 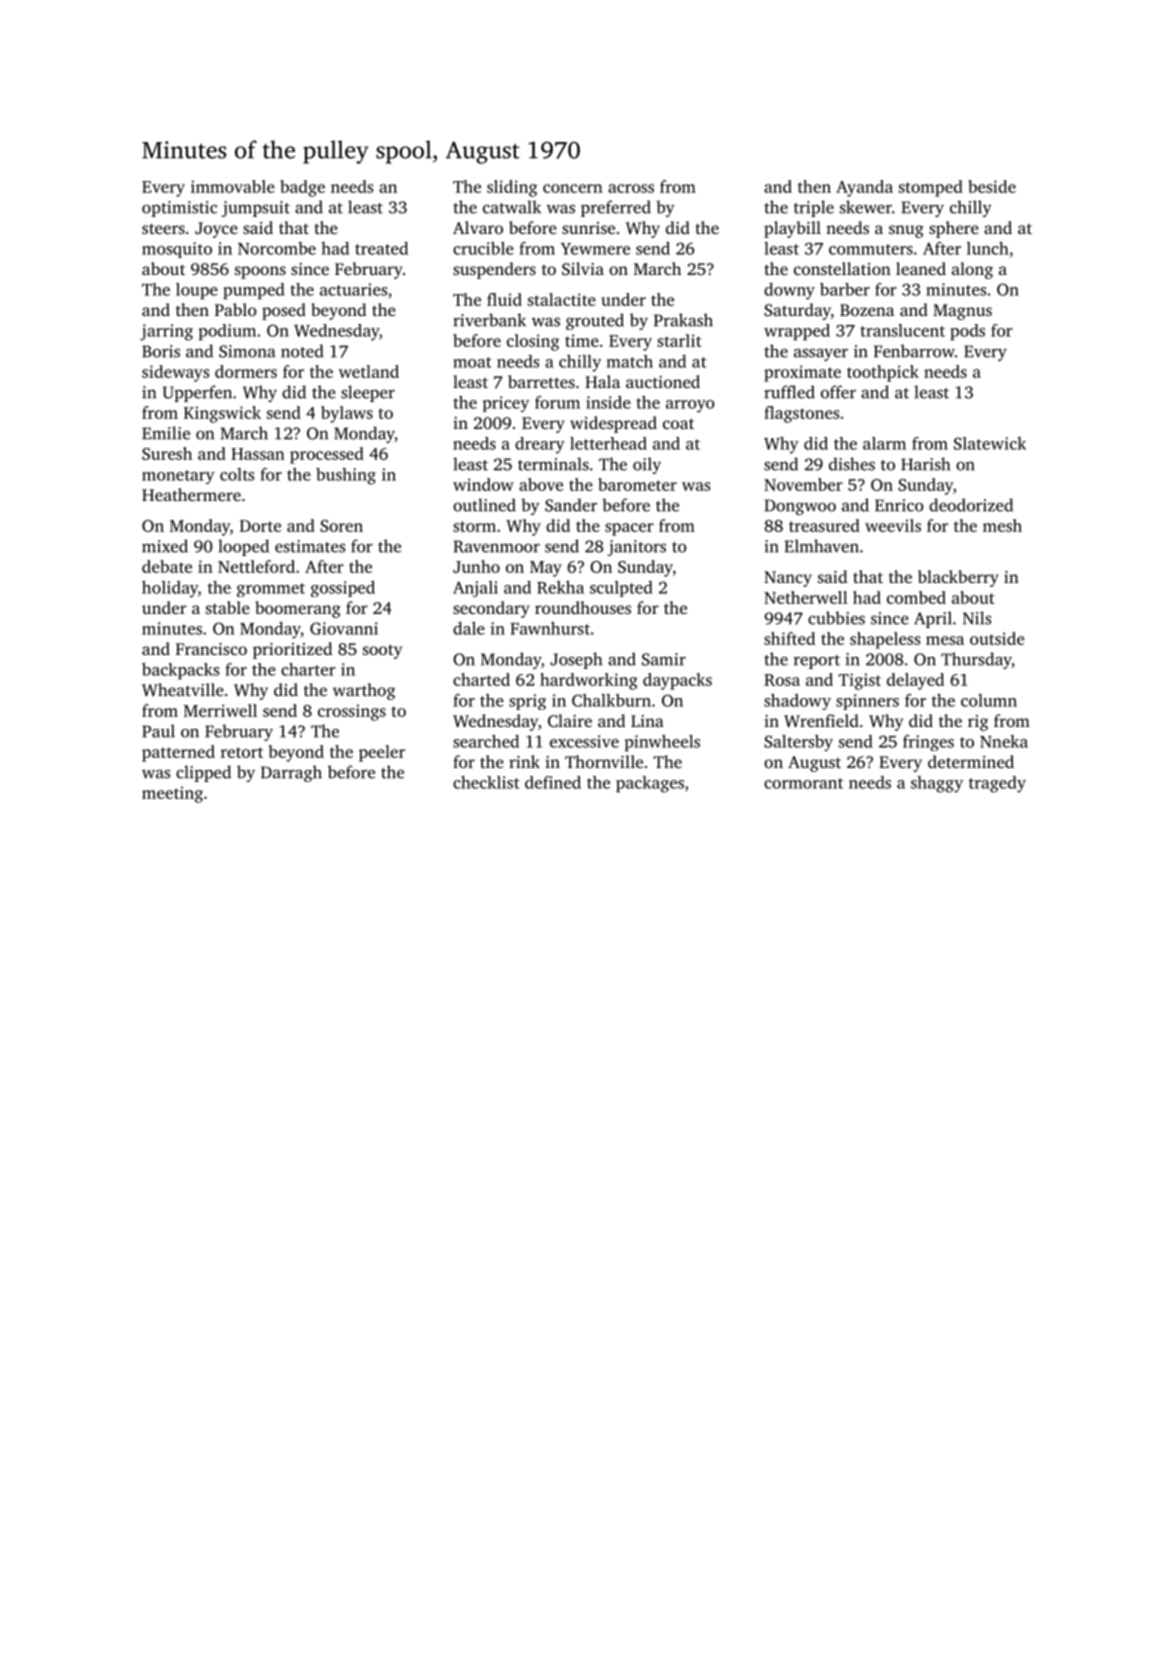 What do you see at coordinates (243, 547) in the screenshot?
I see `looped` at bounding box center [243, 547].
